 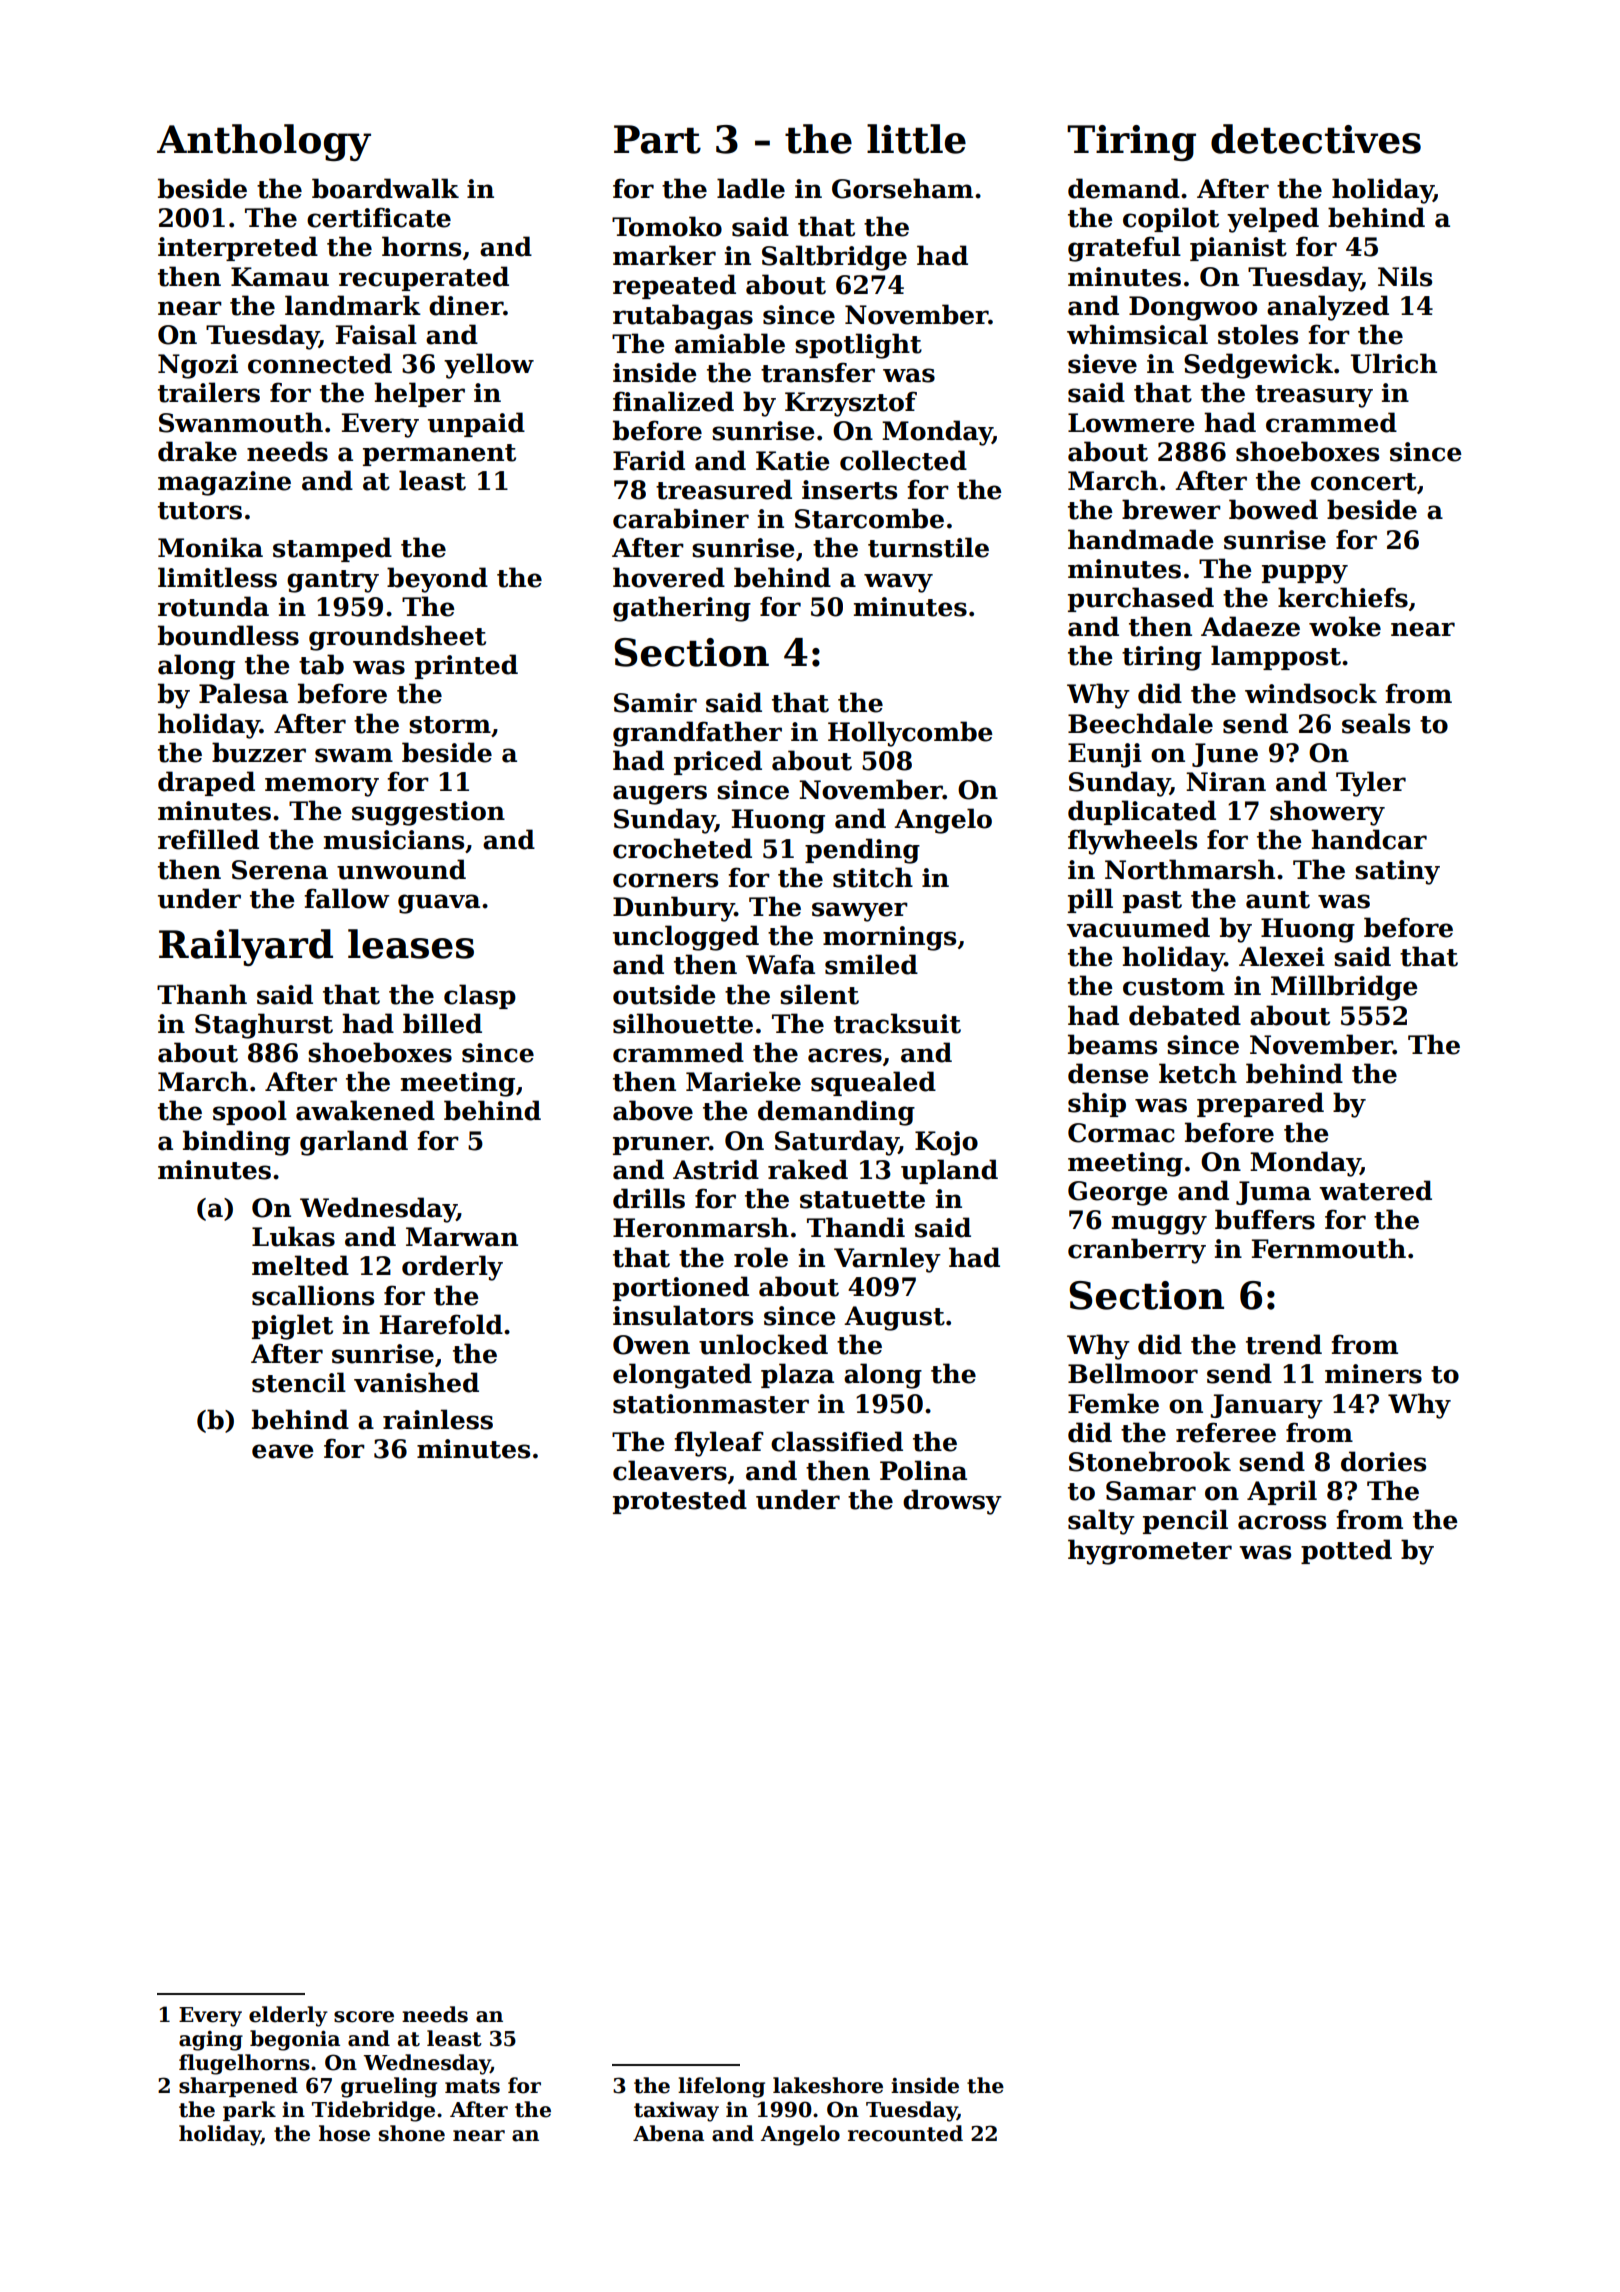 I want to click on Millbridge, so click(x=1344, y=988).
